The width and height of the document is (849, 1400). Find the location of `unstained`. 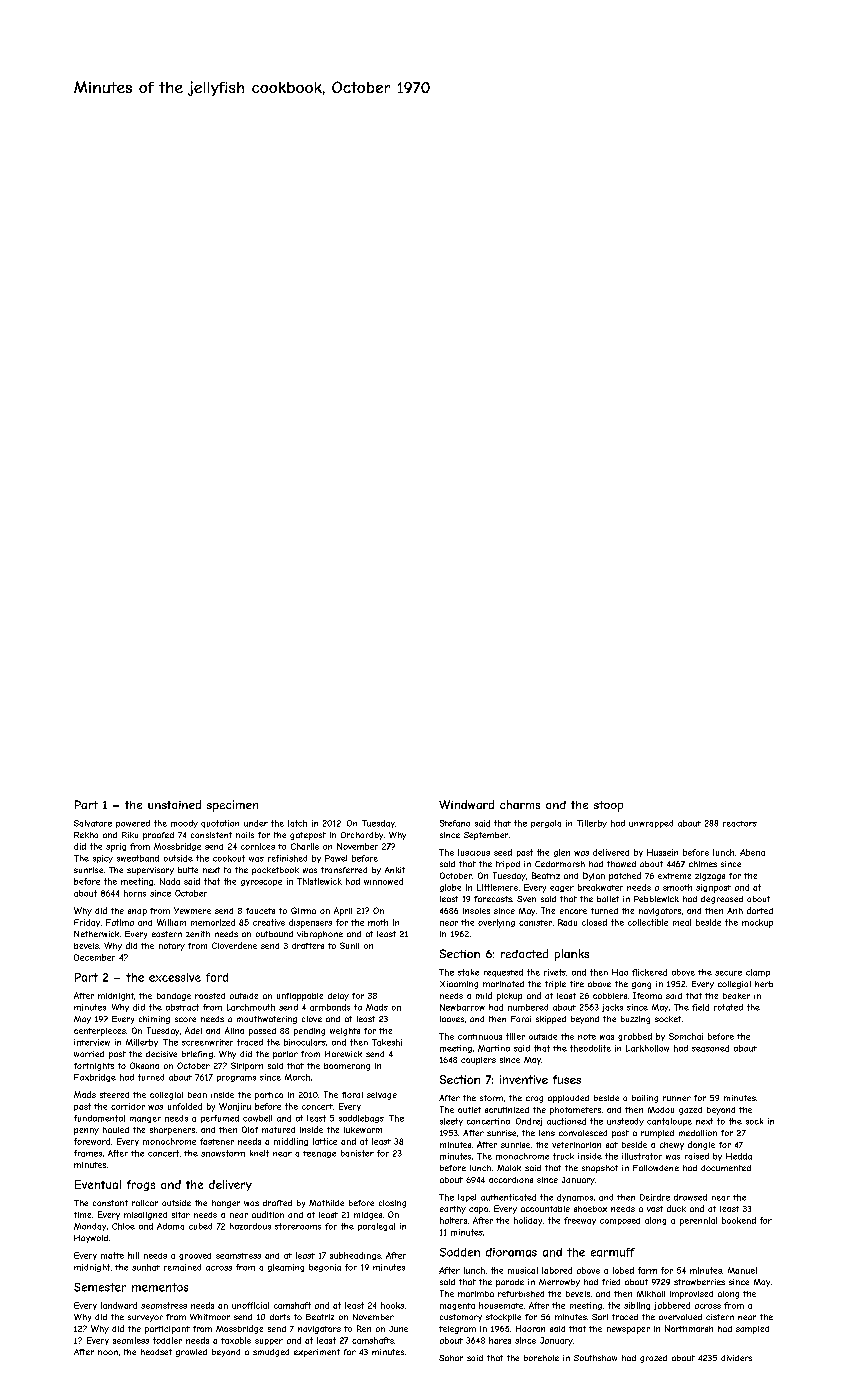

unstained is located at coordinates (174, 804).
